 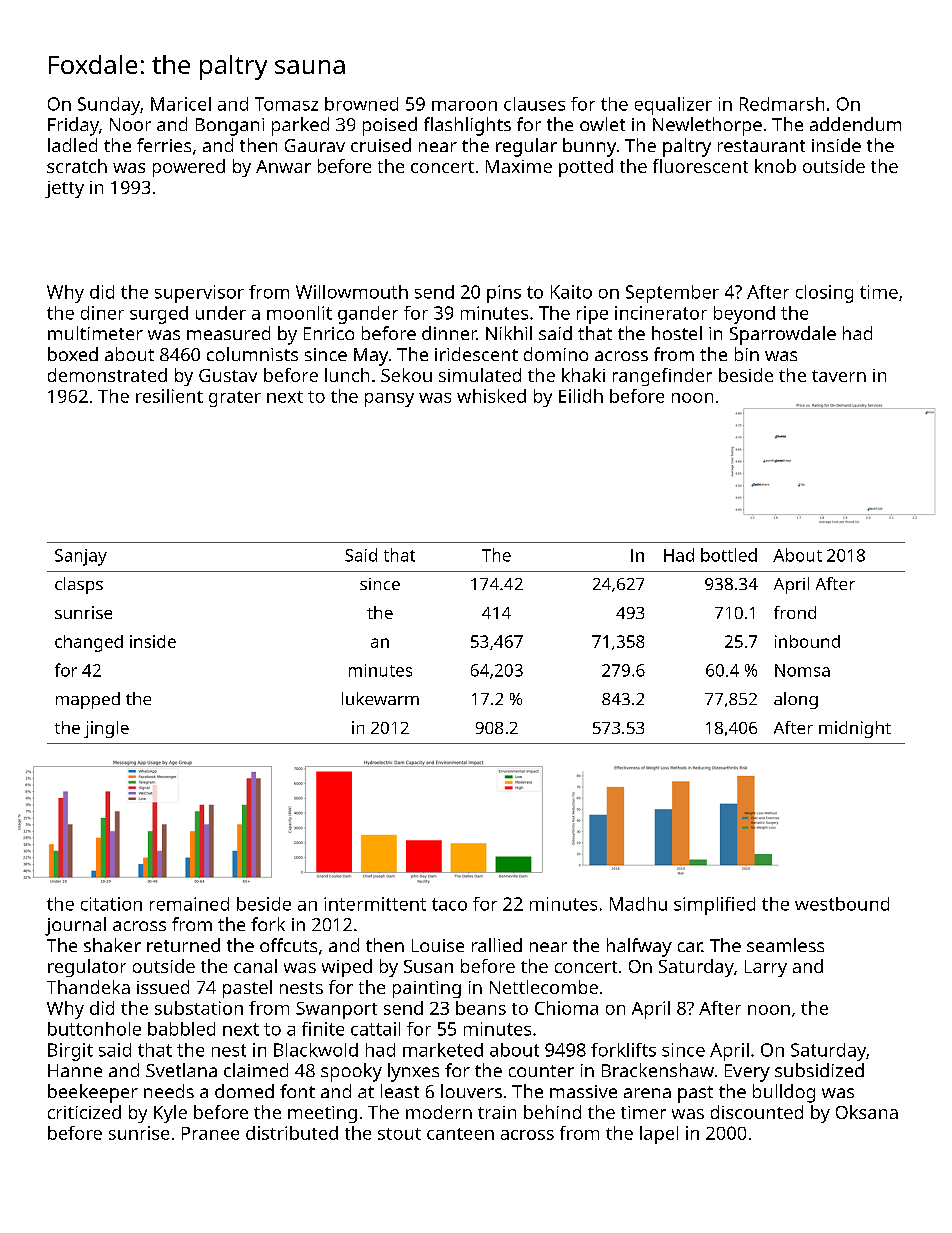 What do you see at coordinates (102, 313) in the document?
I see `diner` at bounding box center [102, 313].
